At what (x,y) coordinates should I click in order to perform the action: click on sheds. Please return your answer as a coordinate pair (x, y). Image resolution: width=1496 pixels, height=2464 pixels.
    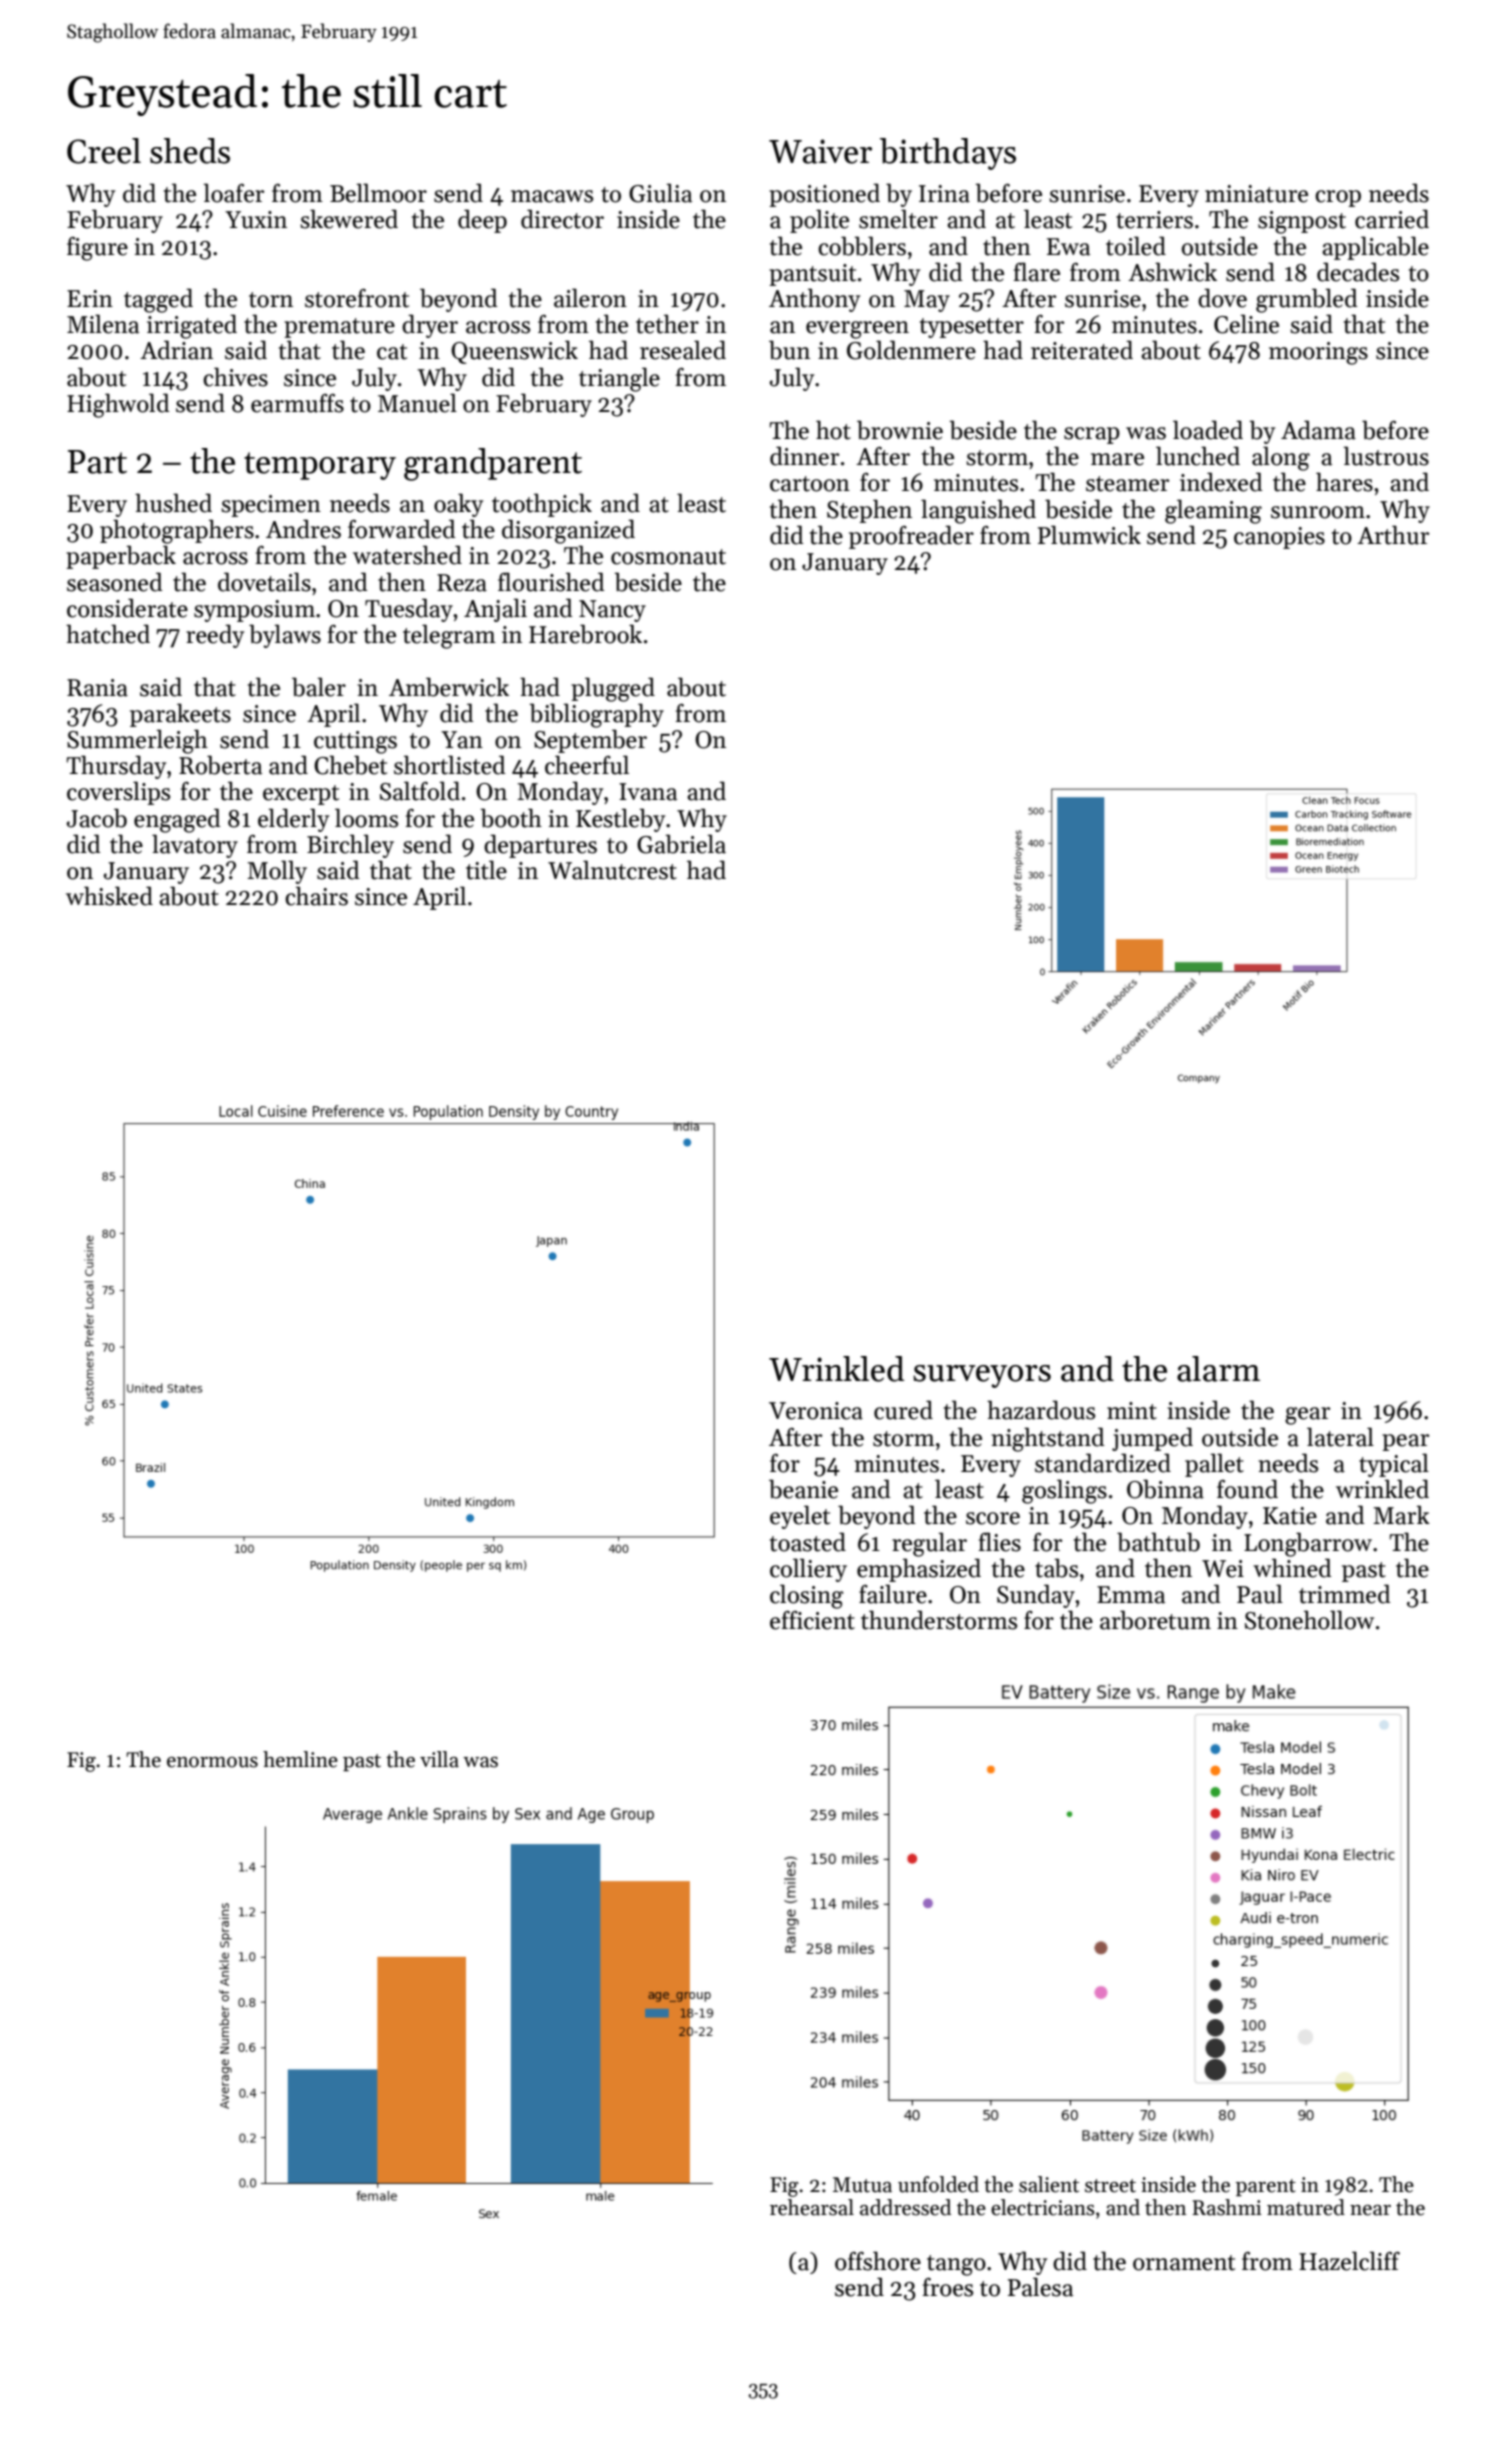
    Looking at the image, I should click on (190, 151).
